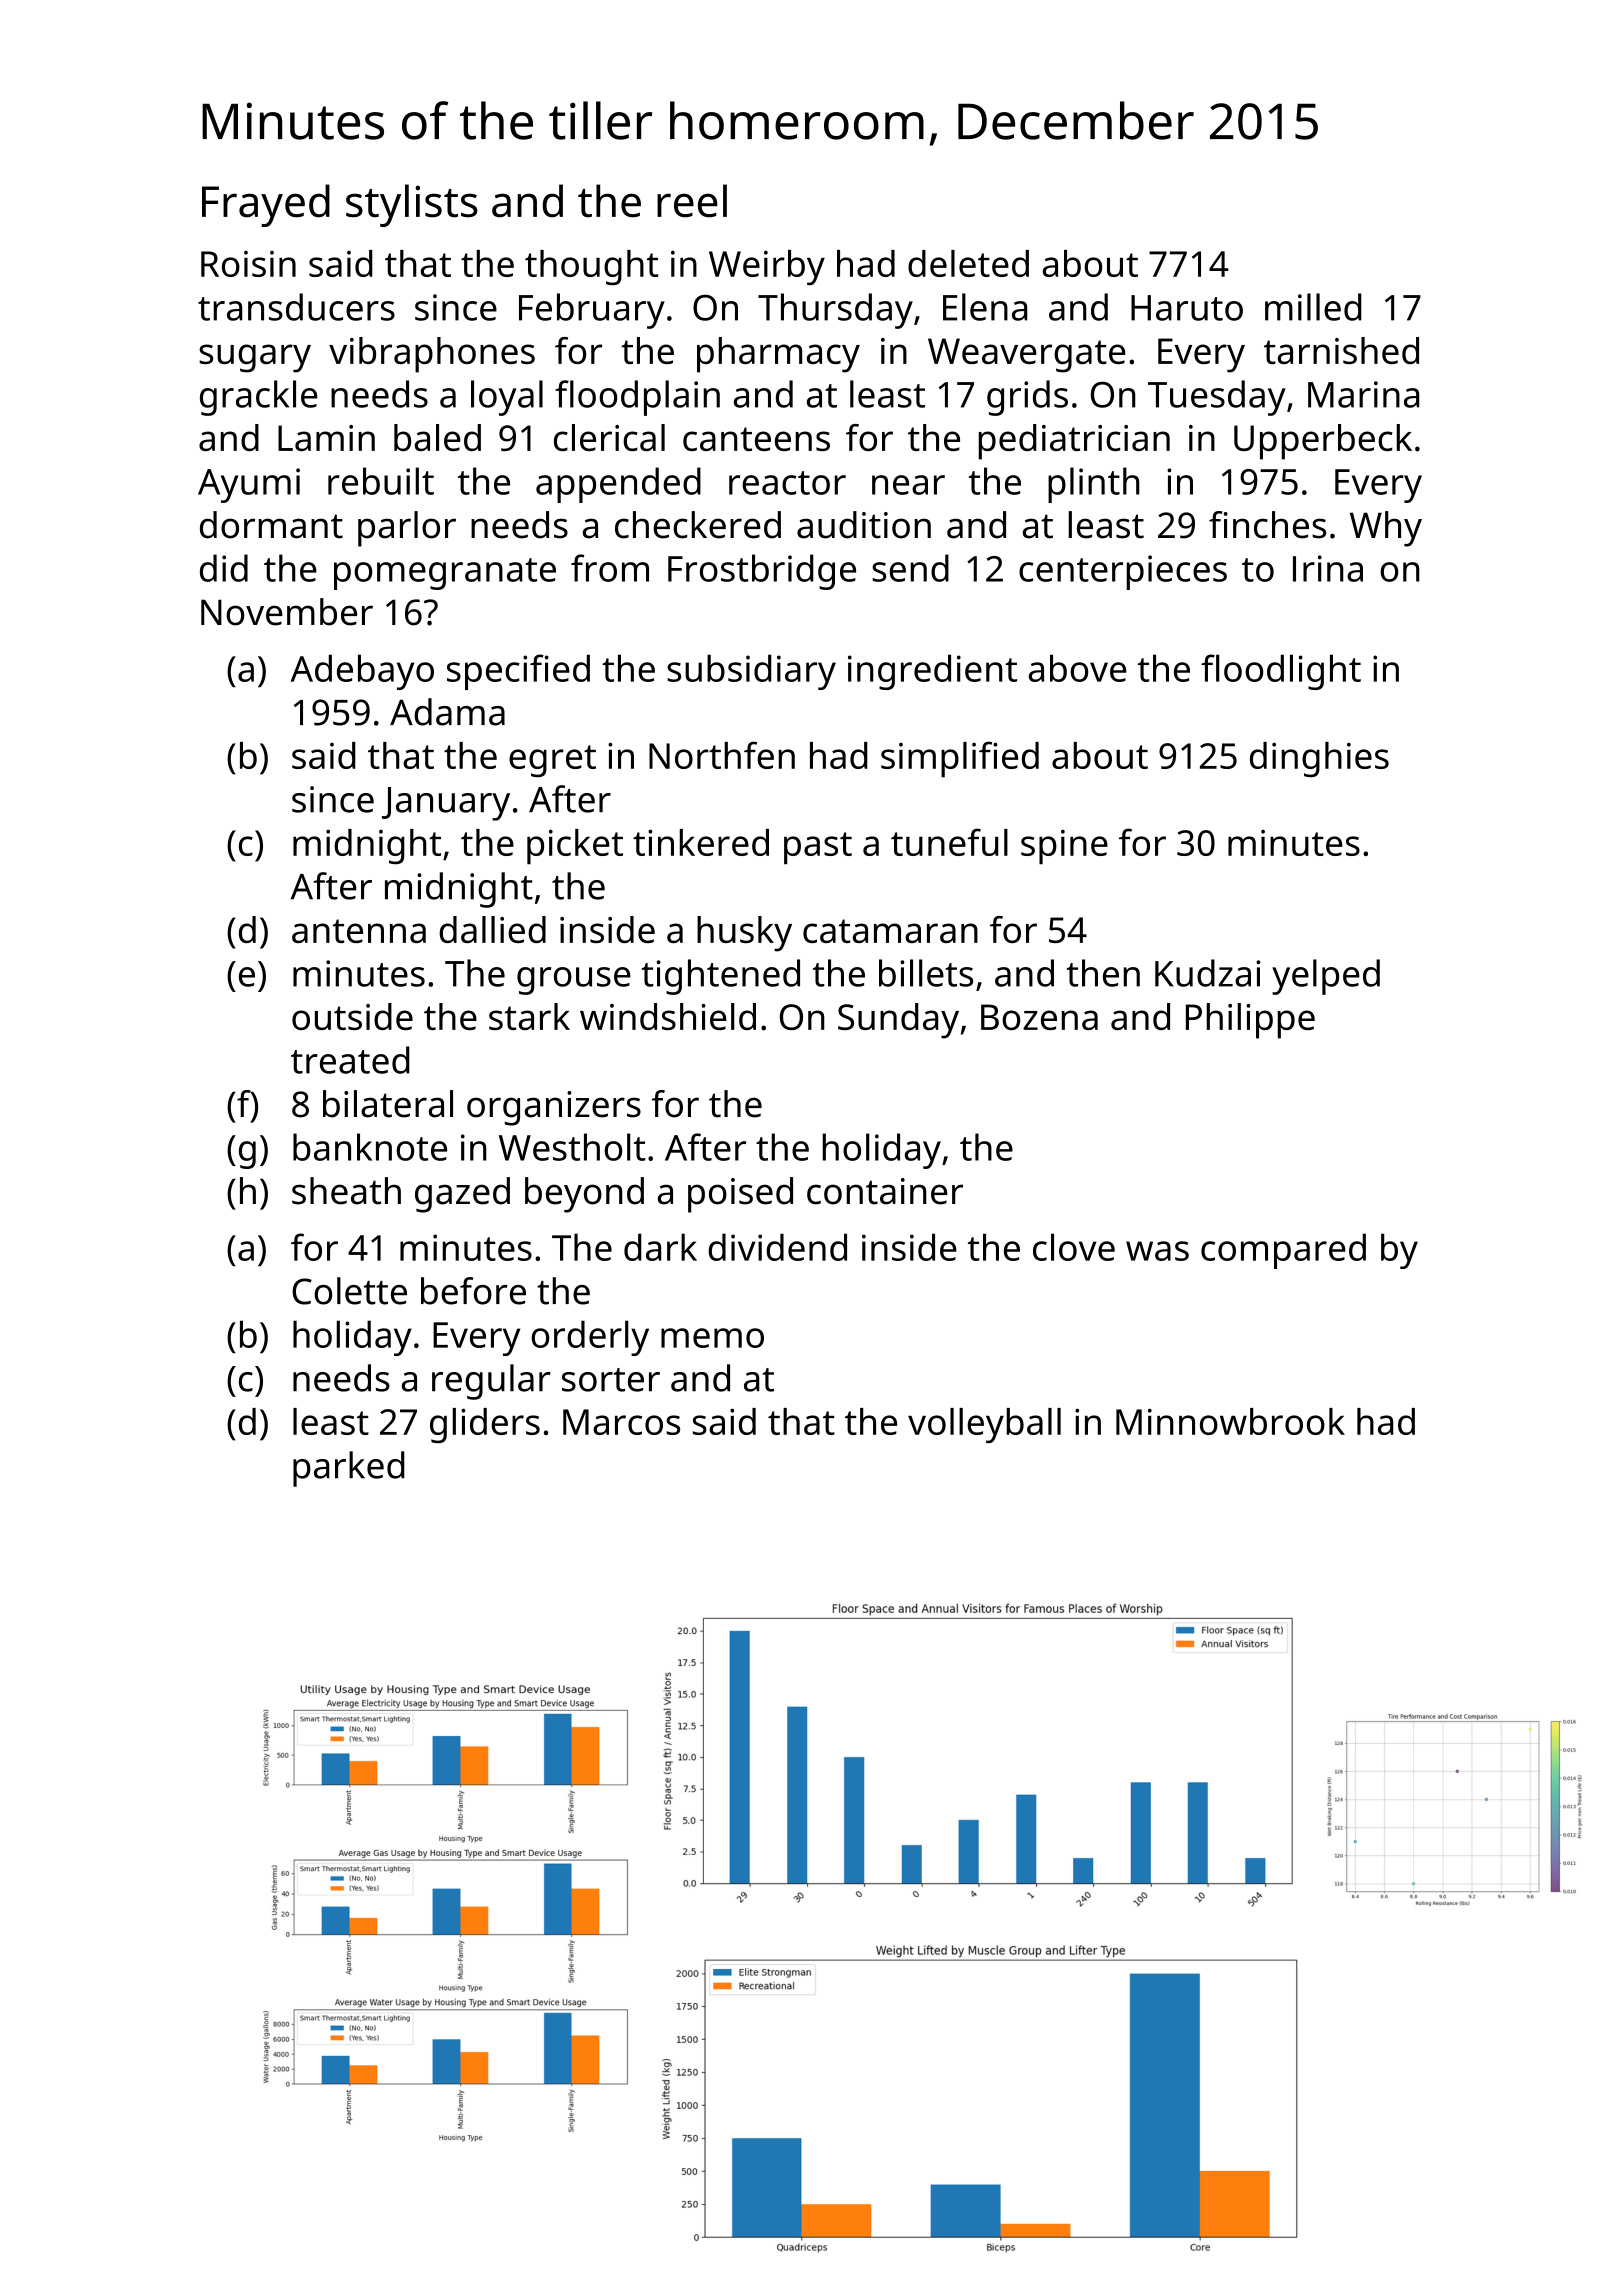  I want to click on yelped, so click(1326, 977).
